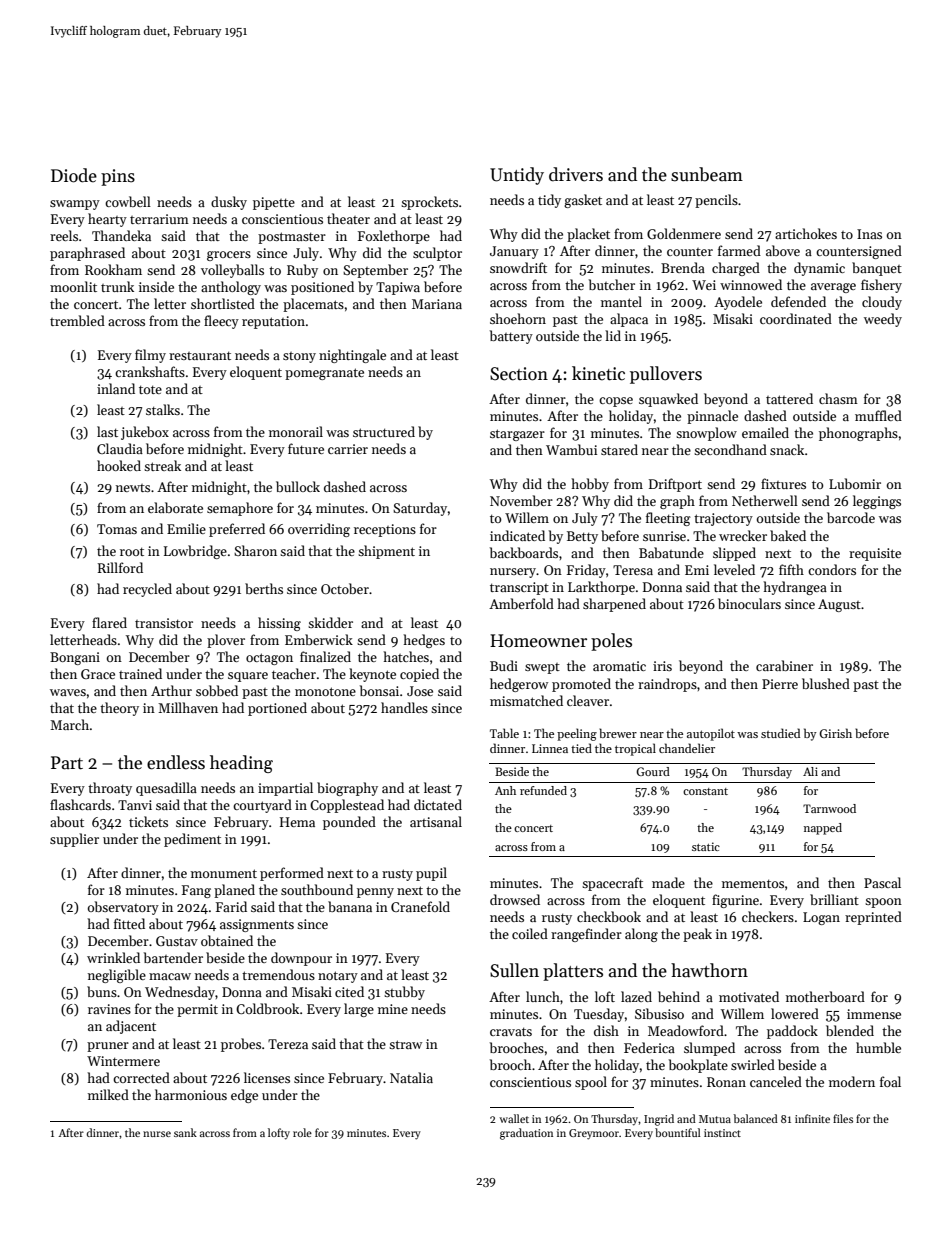 This document has height=1233, width=952. I want to click on sunbeam, so click(707, 174).
